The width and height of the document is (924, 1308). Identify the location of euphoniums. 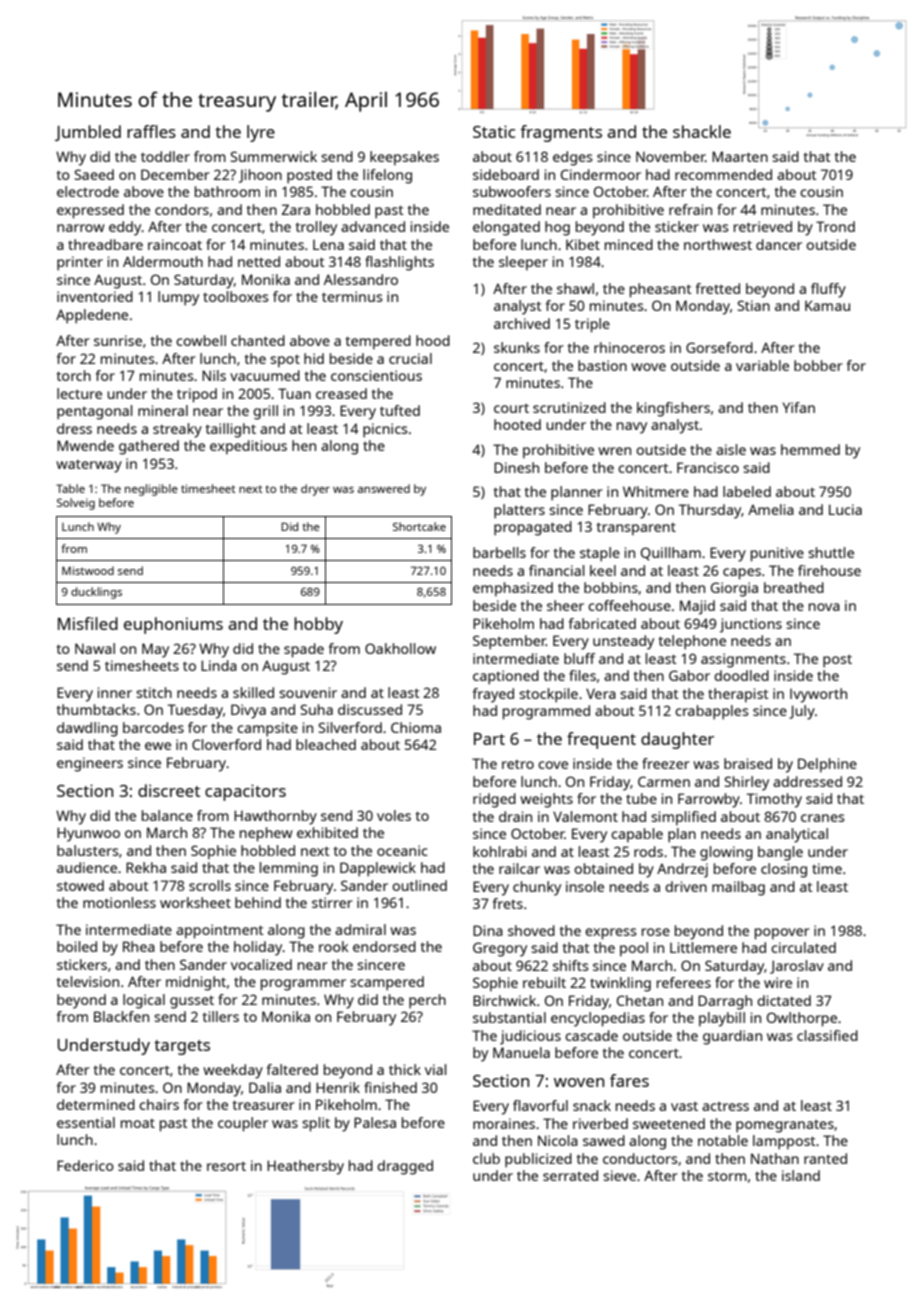
(173, 625).
